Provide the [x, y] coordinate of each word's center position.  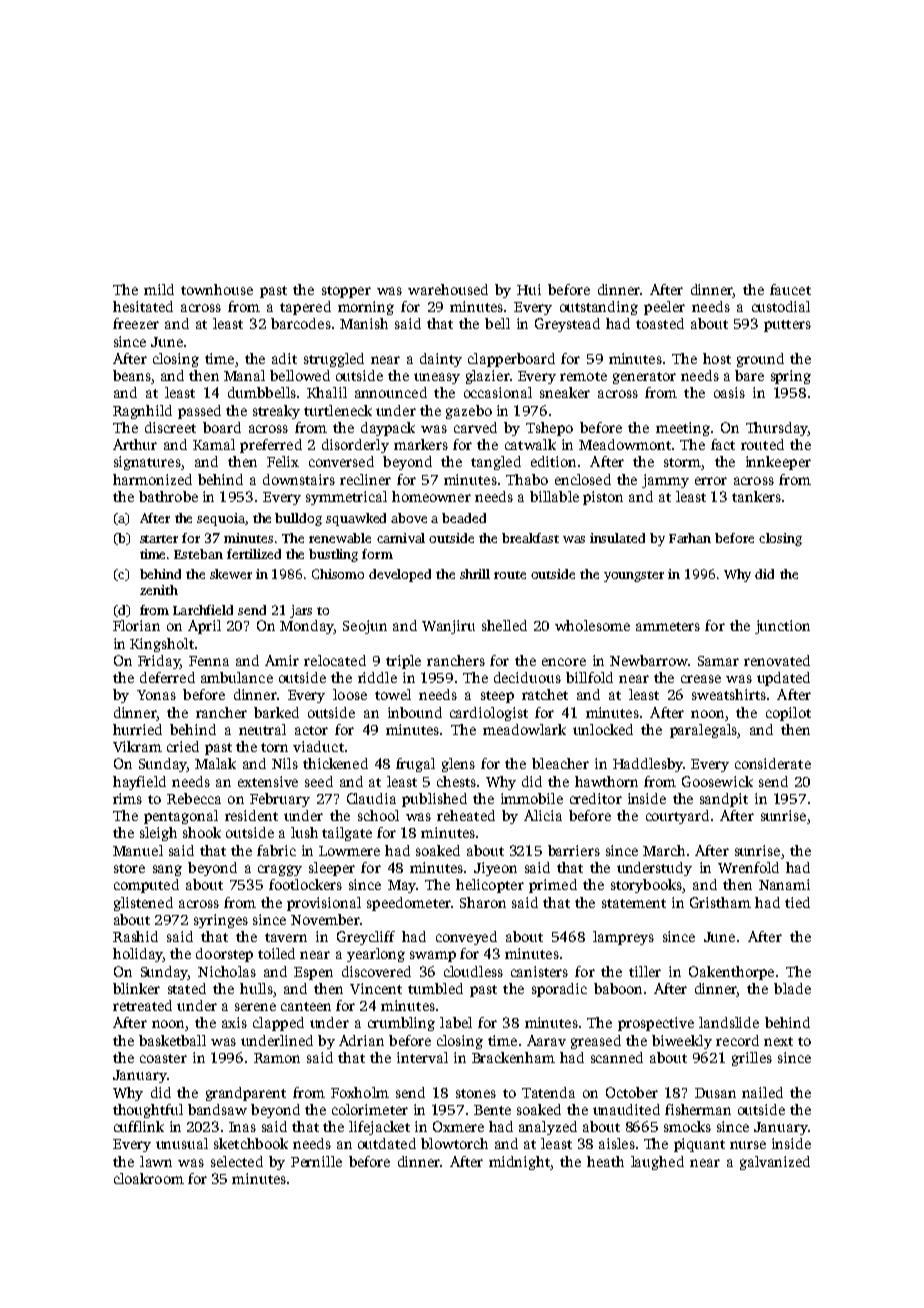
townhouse [217, 289]
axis [234, 1022]
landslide [729, 1022]
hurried [137, 729]
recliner [365, 479]
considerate [773, 763]
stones [476, 1093]
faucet [790, 289]
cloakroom [149, 1178]
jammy [665, 481]
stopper [346, 292]
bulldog [298, 519]
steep [497, 697]
